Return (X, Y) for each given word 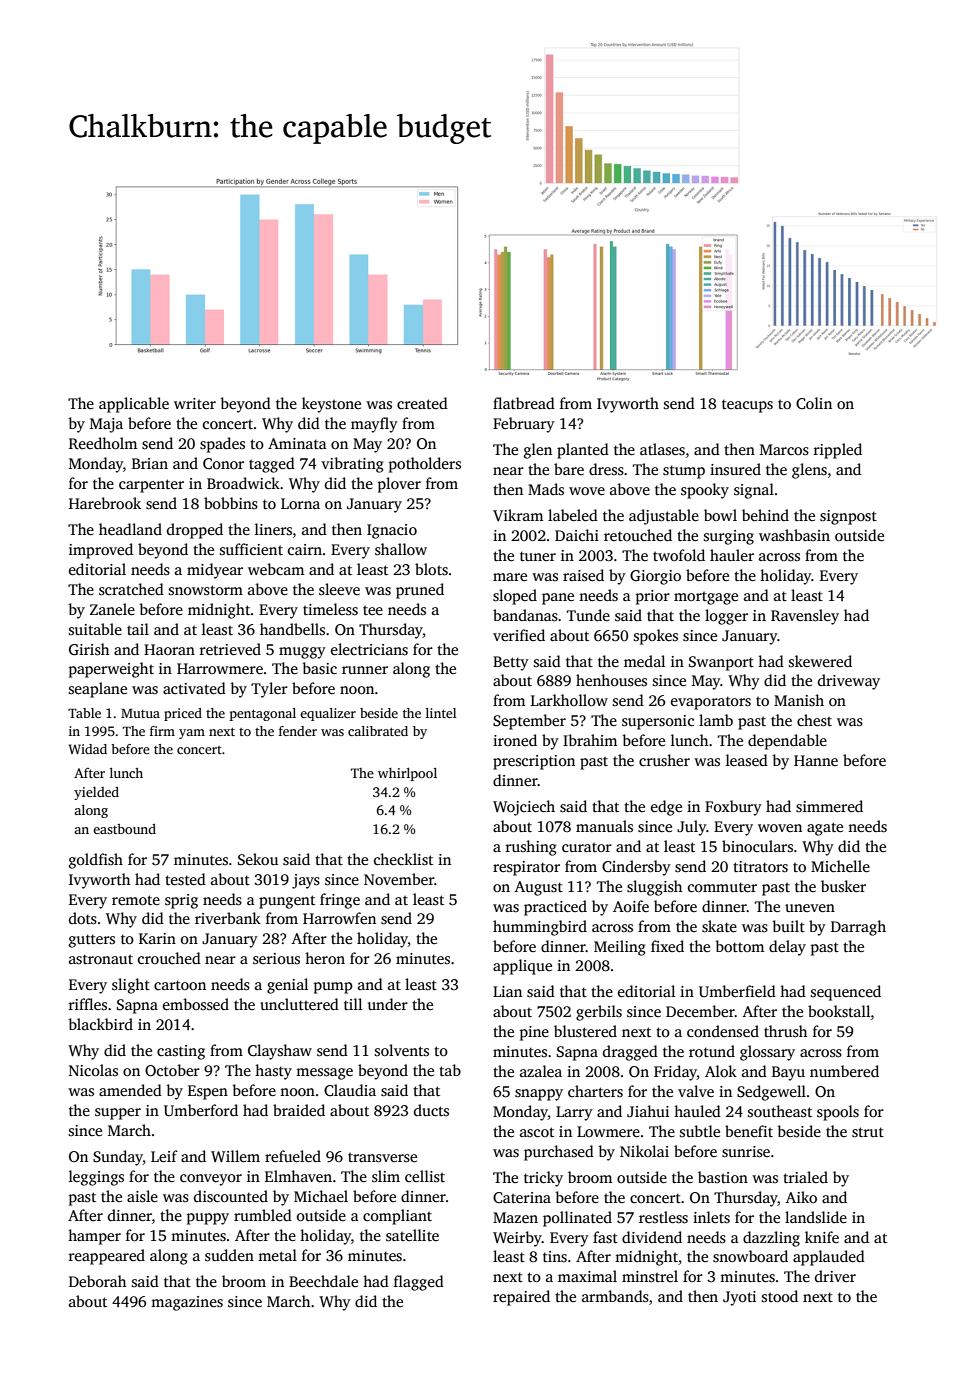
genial (287, 986)
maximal (587, 1276)
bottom (739, 946)
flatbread (524, 403)
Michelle (840, 866)
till (353, 1004)
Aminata (297, 443)
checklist (403, 859)
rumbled (263, 1215)
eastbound (124, 829)
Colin (814, 403)
